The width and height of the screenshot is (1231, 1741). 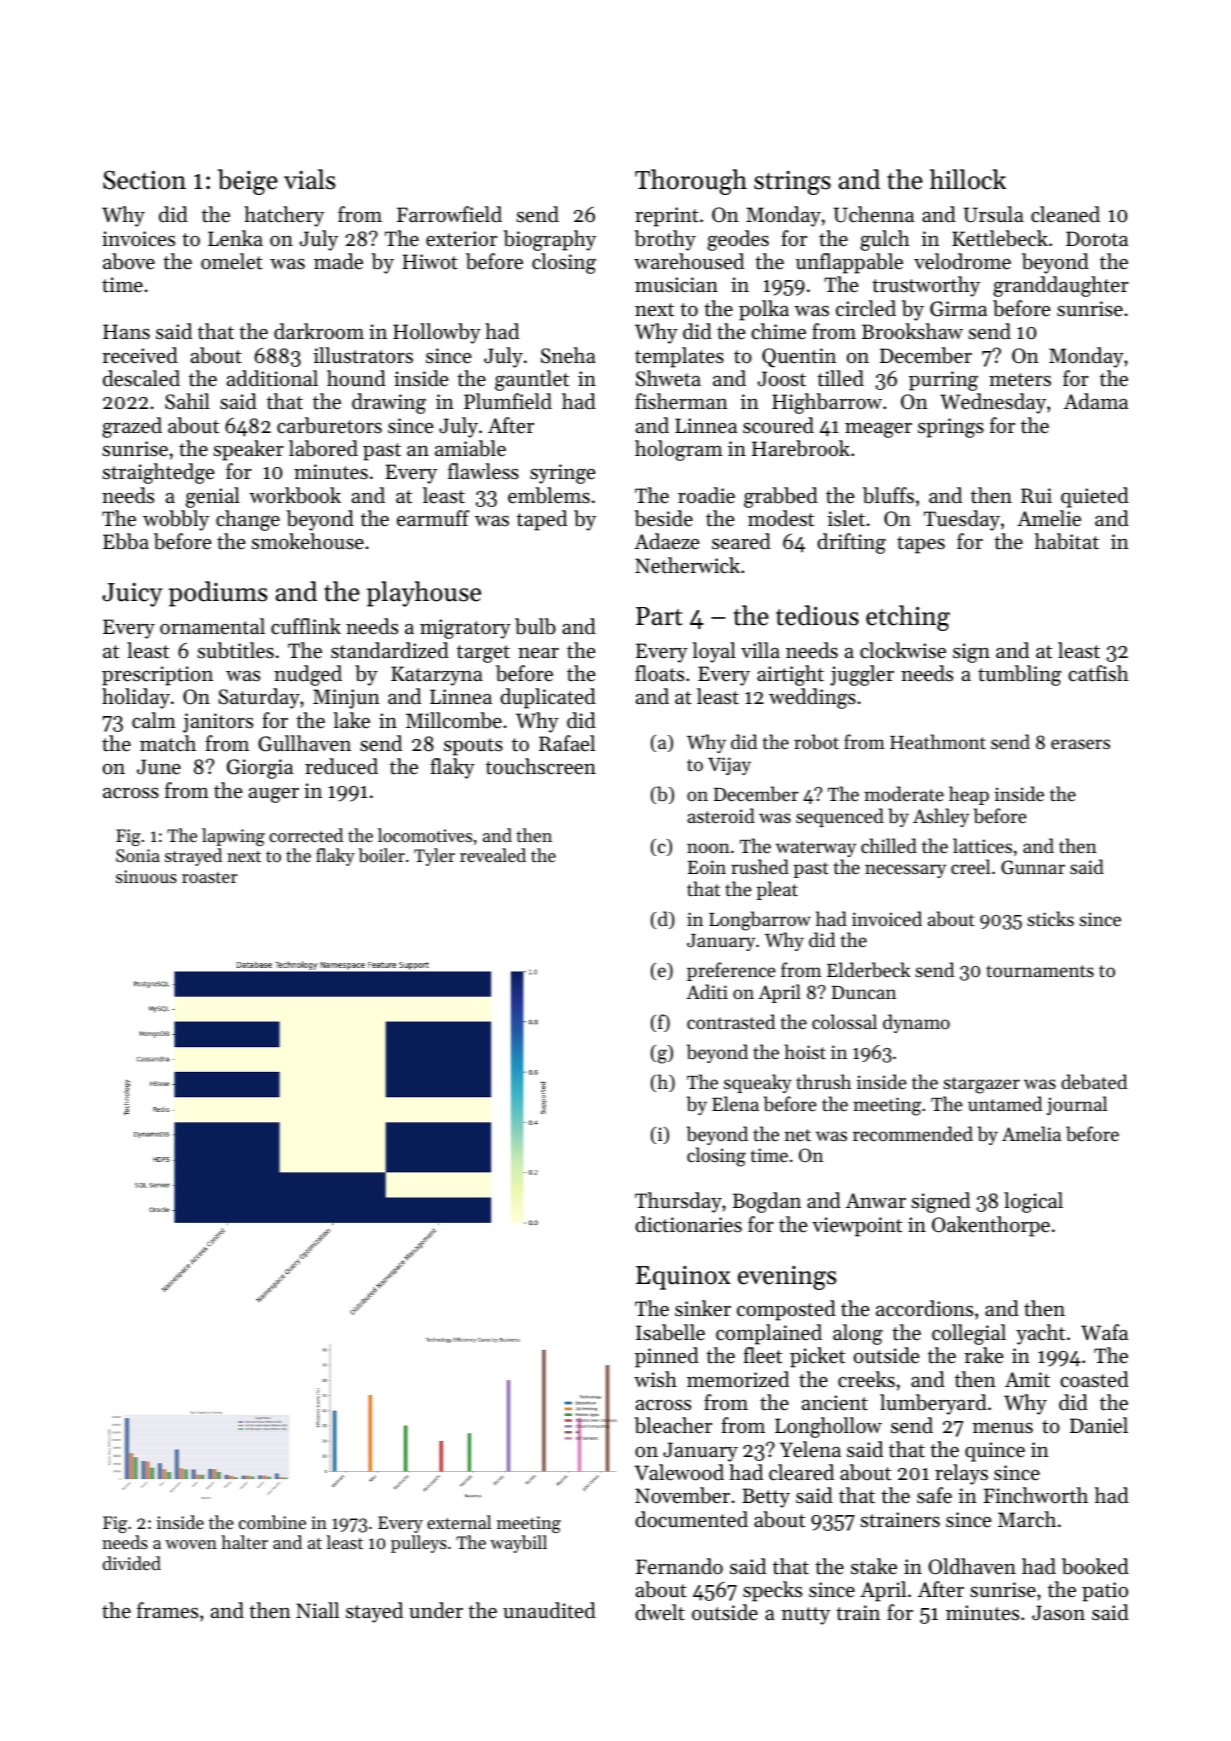 I want to click on frames, so click(x=167, y=1610).
